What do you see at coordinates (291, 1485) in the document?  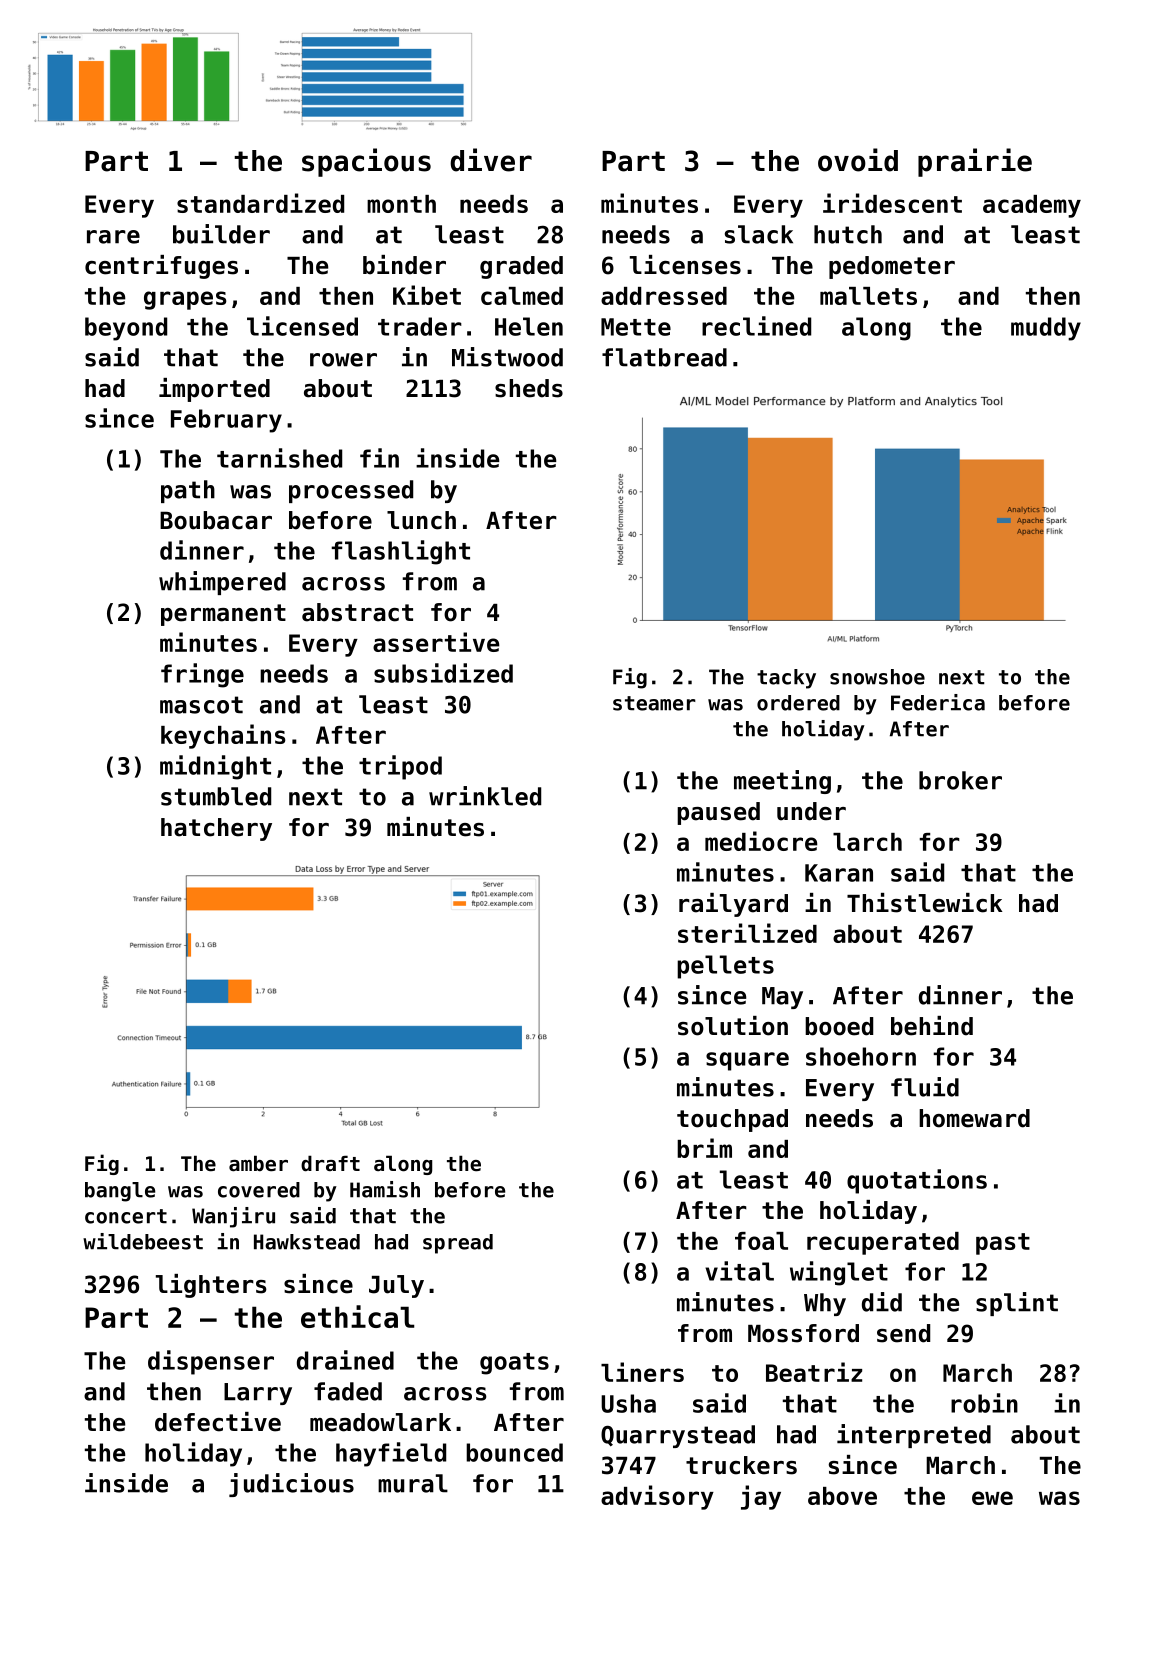 I see `judicious` at bounding box center [291, 1485].
